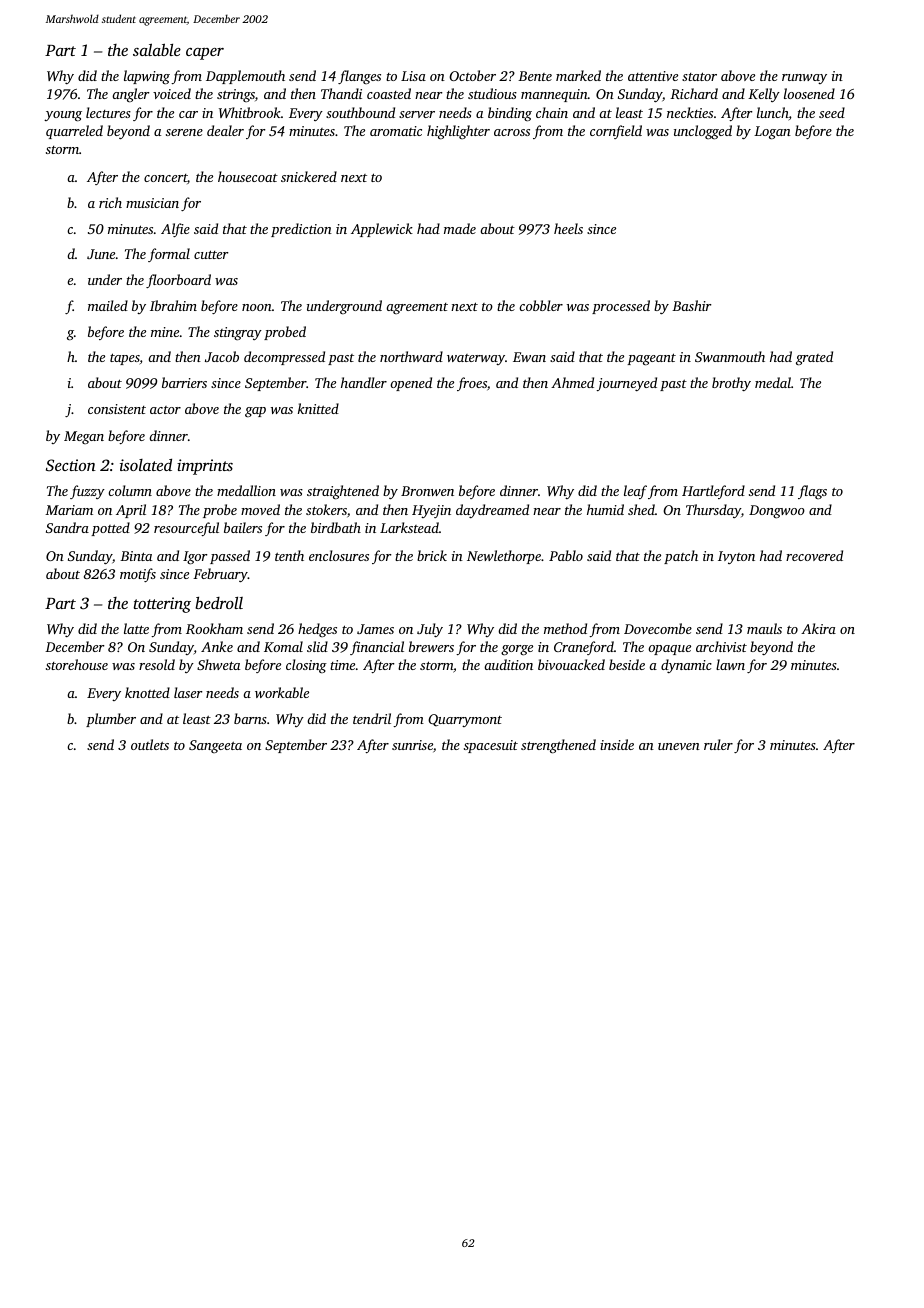  What do you see at coordinates (343, 492) in the screenshot?
I see `straightened` at bounding box center [343, 492].
